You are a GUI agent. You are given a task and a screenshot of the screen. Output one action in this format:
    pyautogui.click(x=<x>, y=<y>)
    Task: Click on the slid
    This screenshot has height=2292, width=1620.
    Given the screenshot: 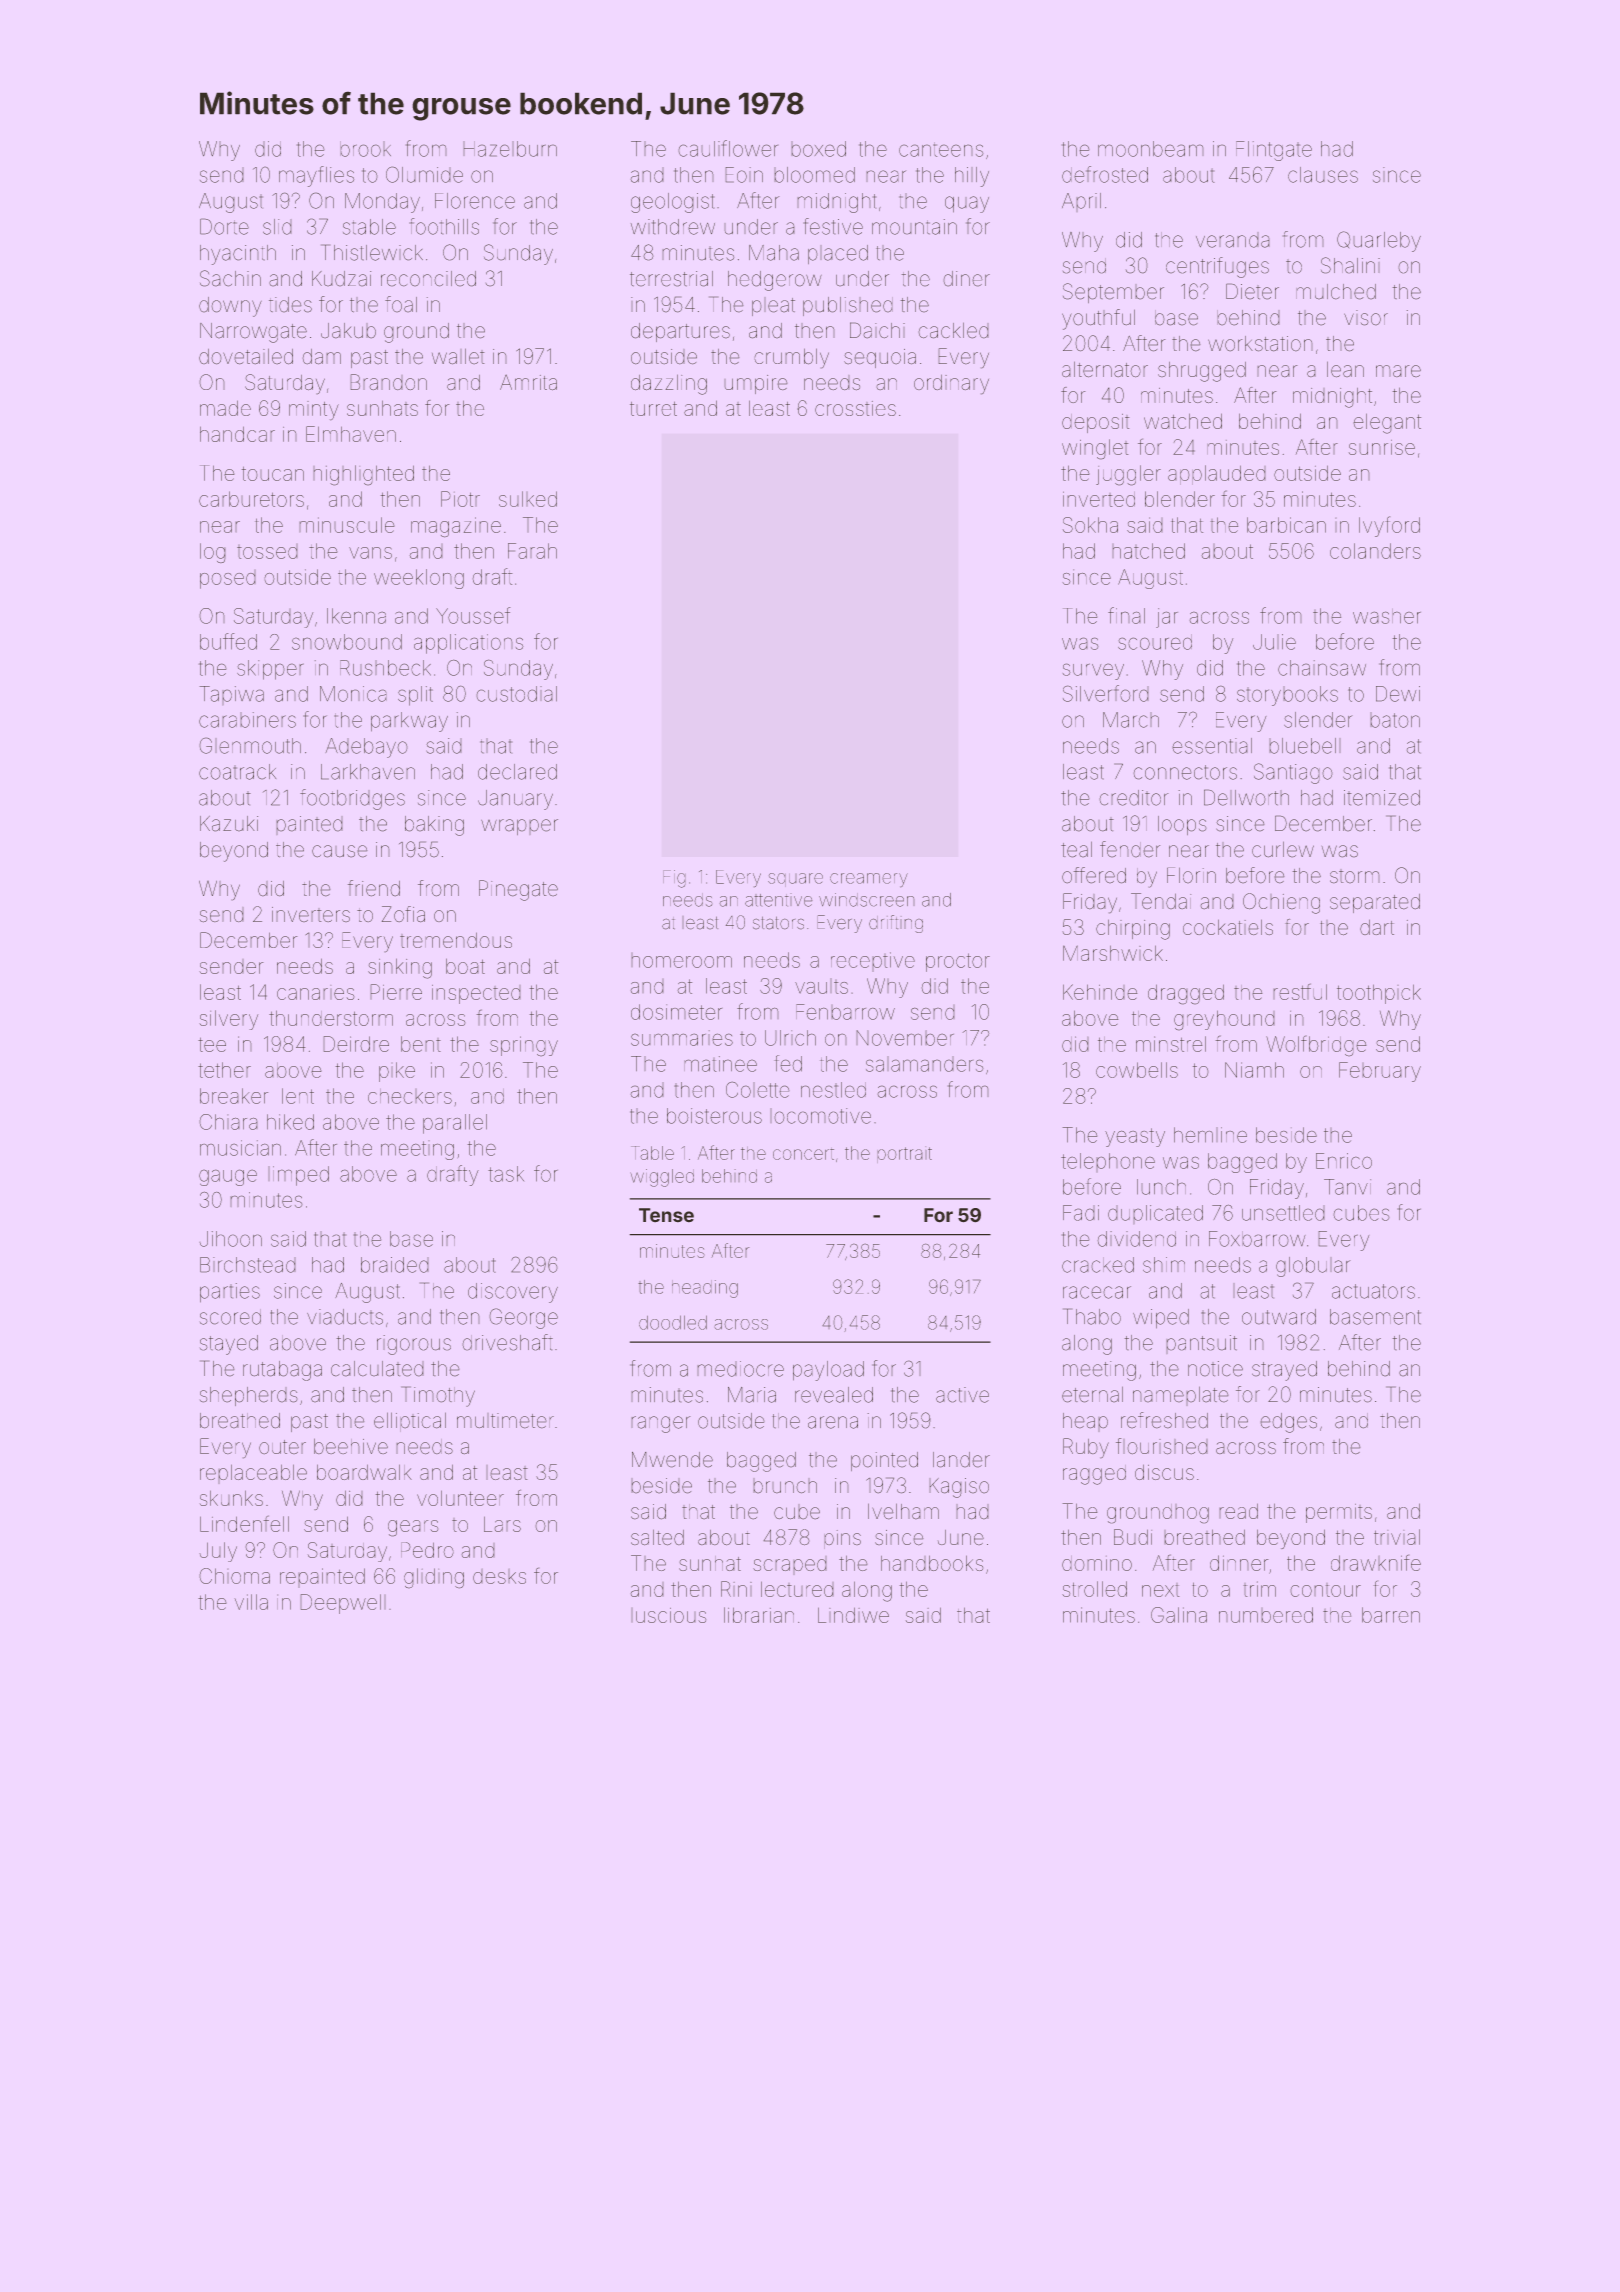 What is the action you would take?
    pyautogui.click(x=277, y=227)
